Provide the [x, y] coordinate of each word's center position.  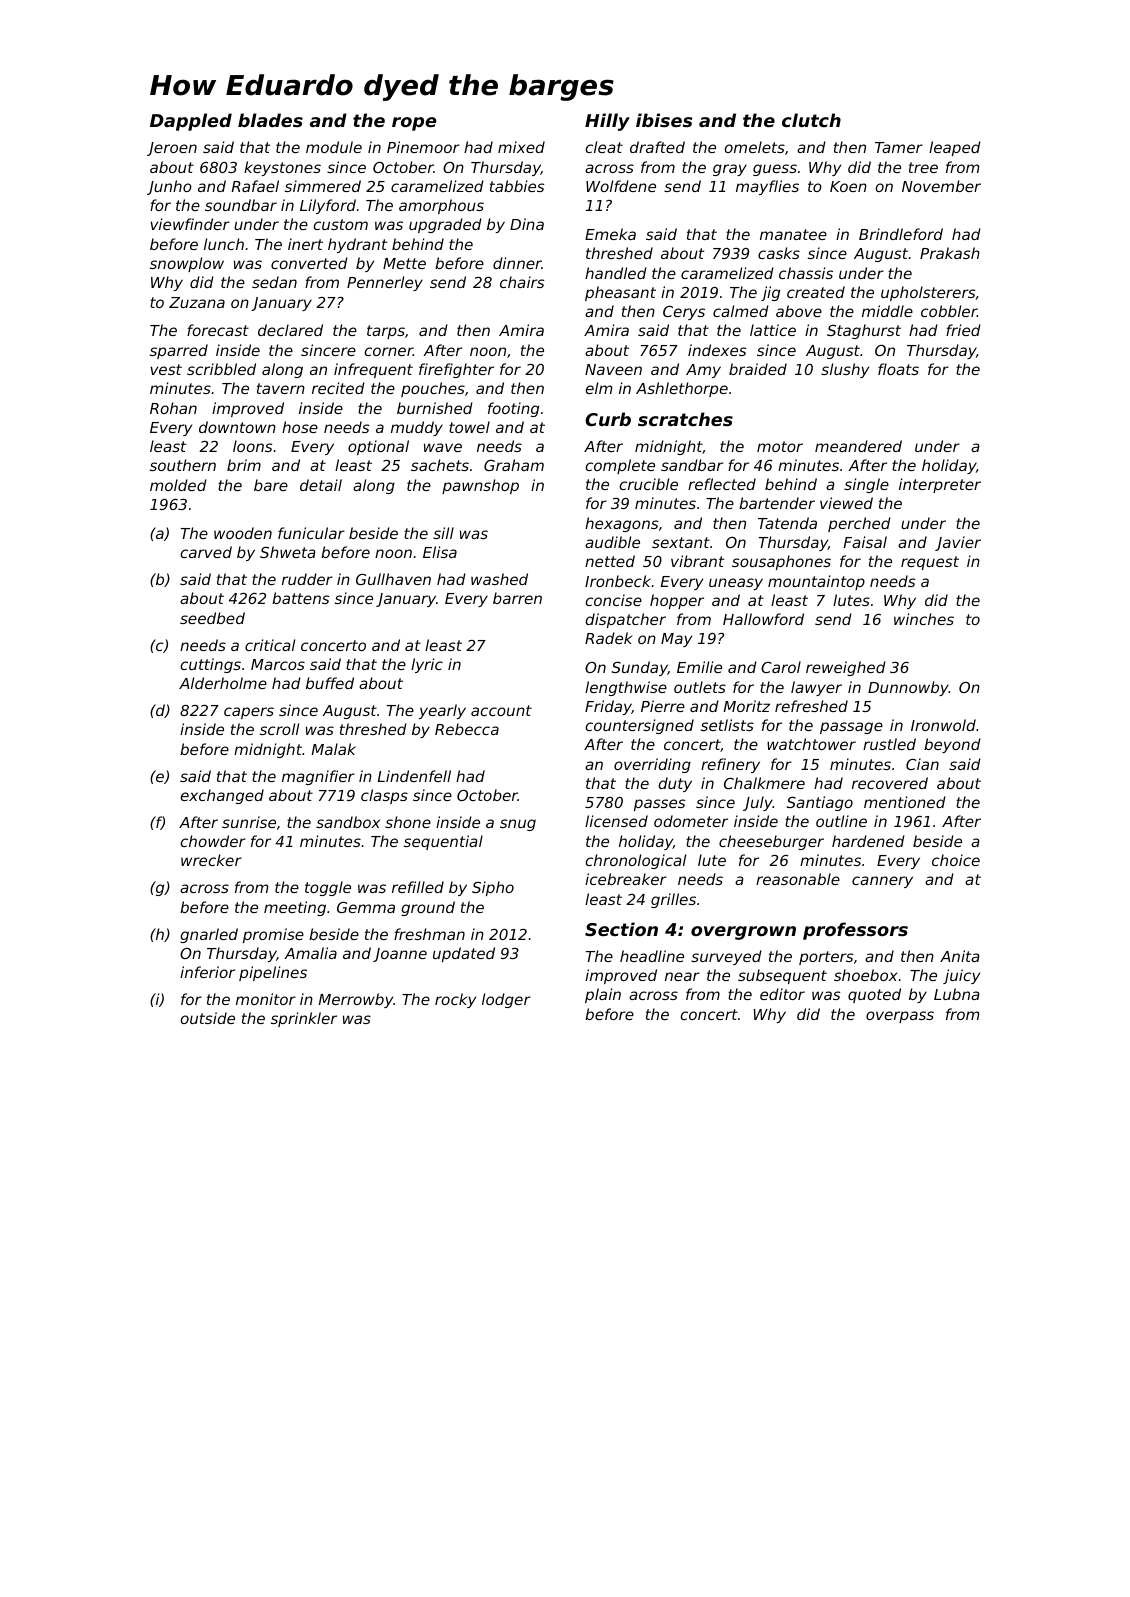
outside [207, 1018]
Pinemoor [423, 147]
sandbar [692, 465]
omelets [754, 147]
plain [603, 995]
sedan [274, 282]
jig [770, 293]
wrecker [211, 860]
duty [675, 784]
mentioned [905, 802]
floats [898, 369]
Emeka [610, 234]
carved [206, 552]
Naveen [613, 369]
